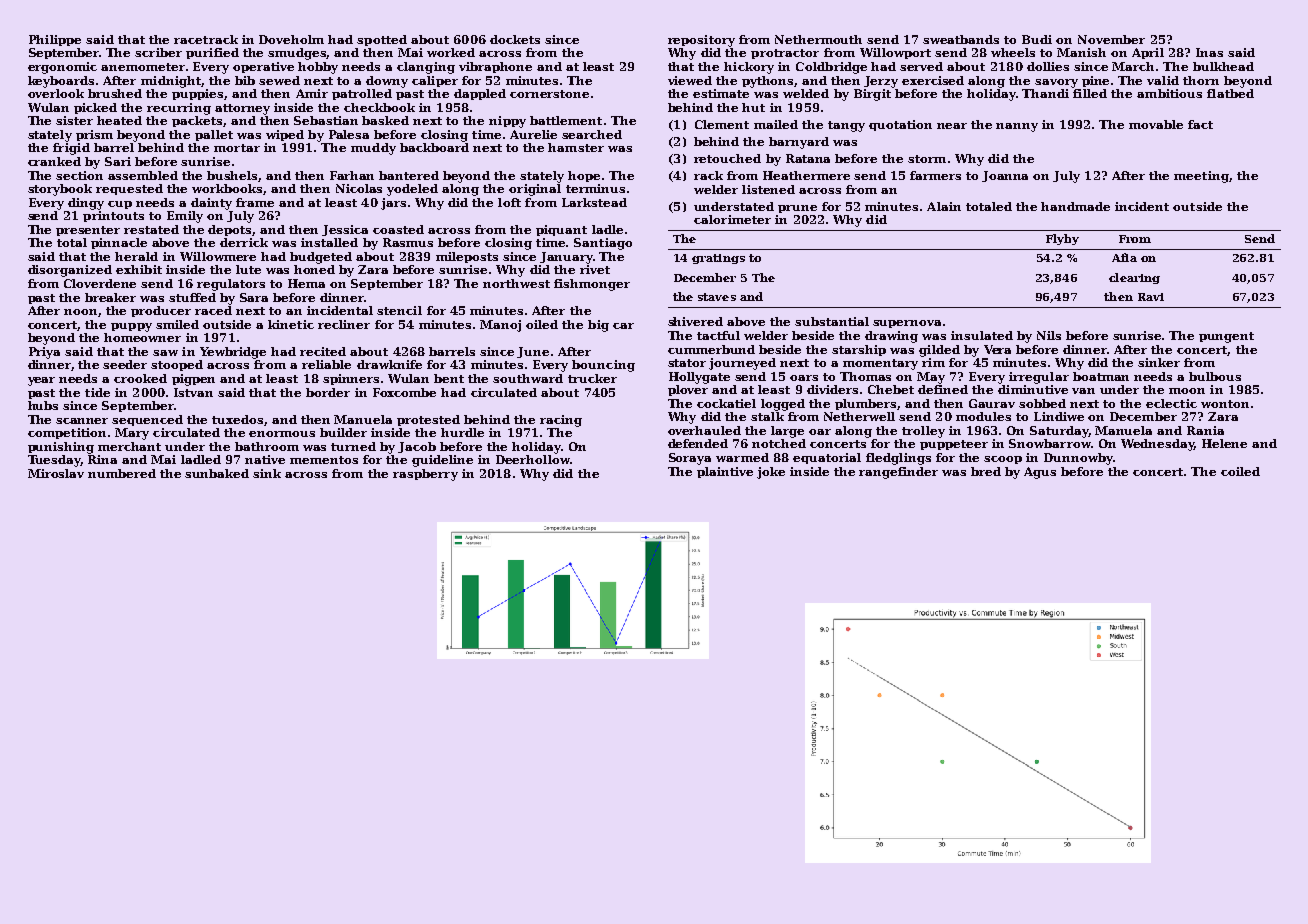 This screenshot has width=1308, height=924. I want to click on pythons, so click(767, 82).
